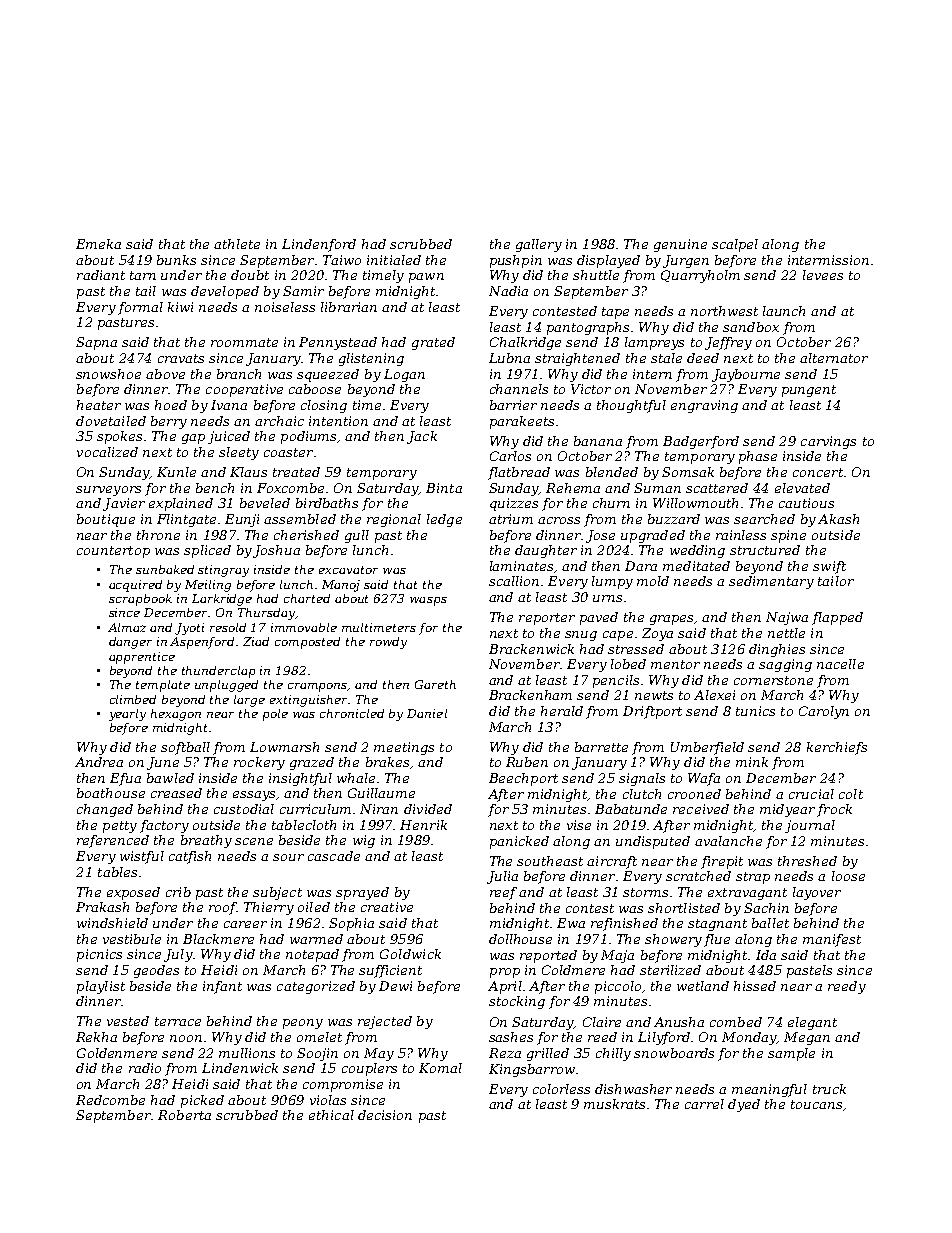  Describe the element at coordinates (704, 1104) in the image. I see `carrel` at that location.
